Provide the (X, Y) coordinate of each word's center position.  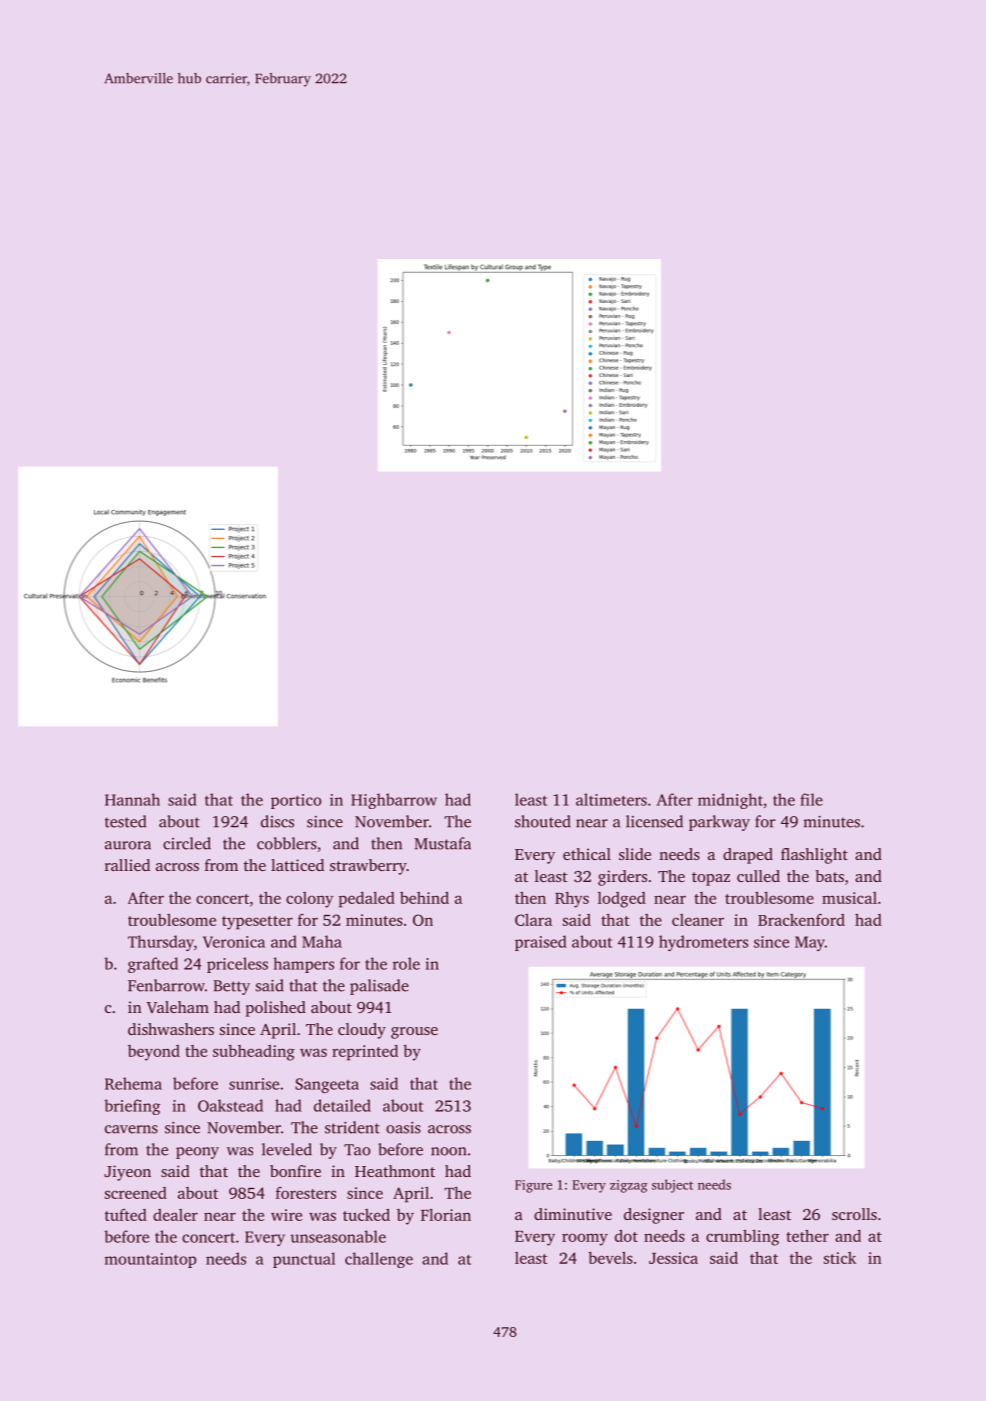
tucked (366, 1215)
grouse (414, 1033)
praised (541, 943)
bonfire (295, 1171)
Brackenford (801, 920)
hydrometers (703, 943)
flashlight (814, 856)
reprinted (365, 1053)
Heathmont (395, 1171)
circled (187, 843)
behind (424, 898)
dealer (175, 1215)
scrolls (854, 1214)
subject (672, 1186)
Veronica (234, 942)
